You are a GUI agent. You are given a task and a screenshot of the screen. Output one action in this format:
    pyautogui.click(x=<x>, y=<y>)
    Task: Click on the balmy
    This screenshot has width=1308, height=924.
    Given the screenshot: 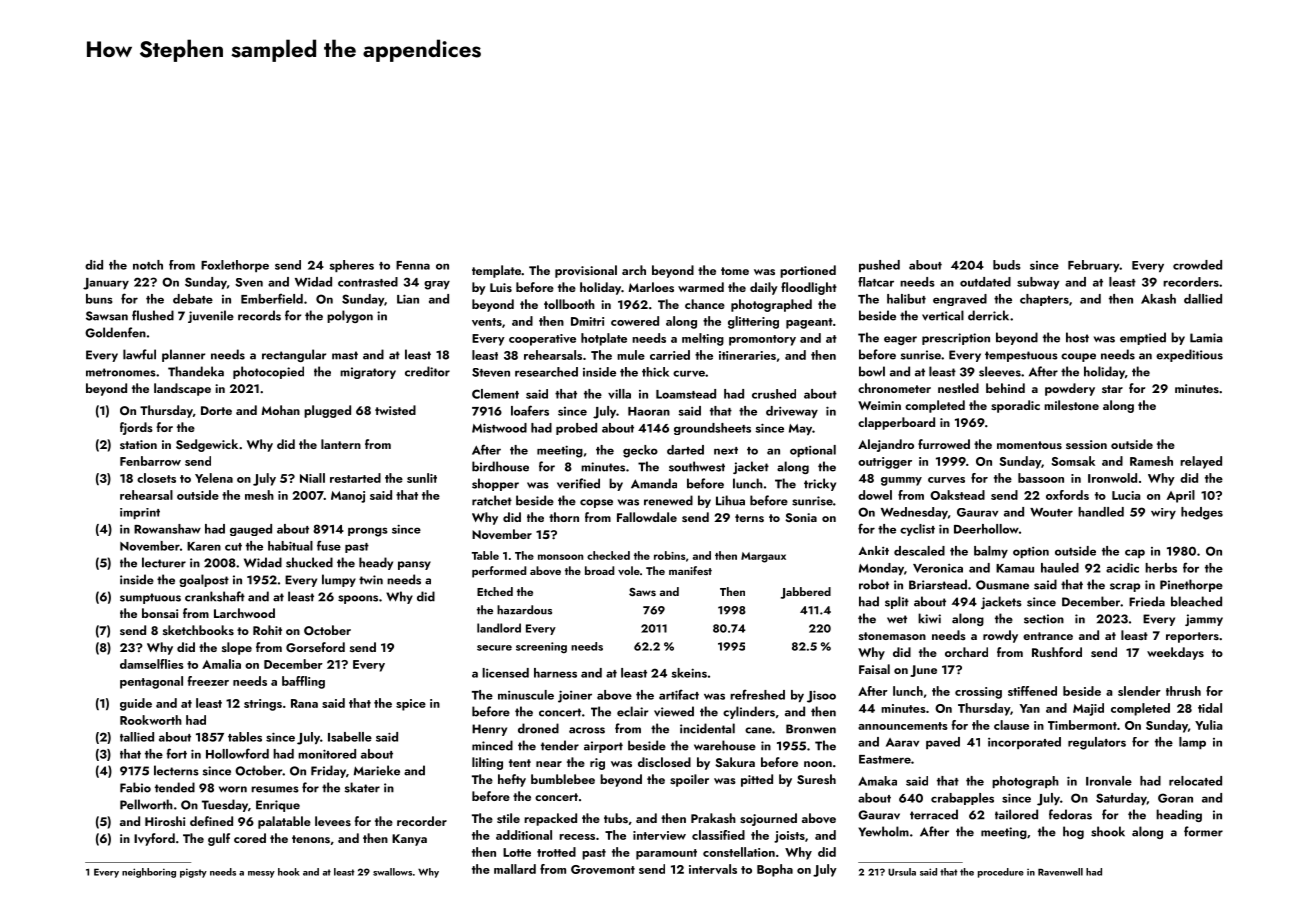 What is the action you would take?
    pyautogui.click(x=991, y=552)
